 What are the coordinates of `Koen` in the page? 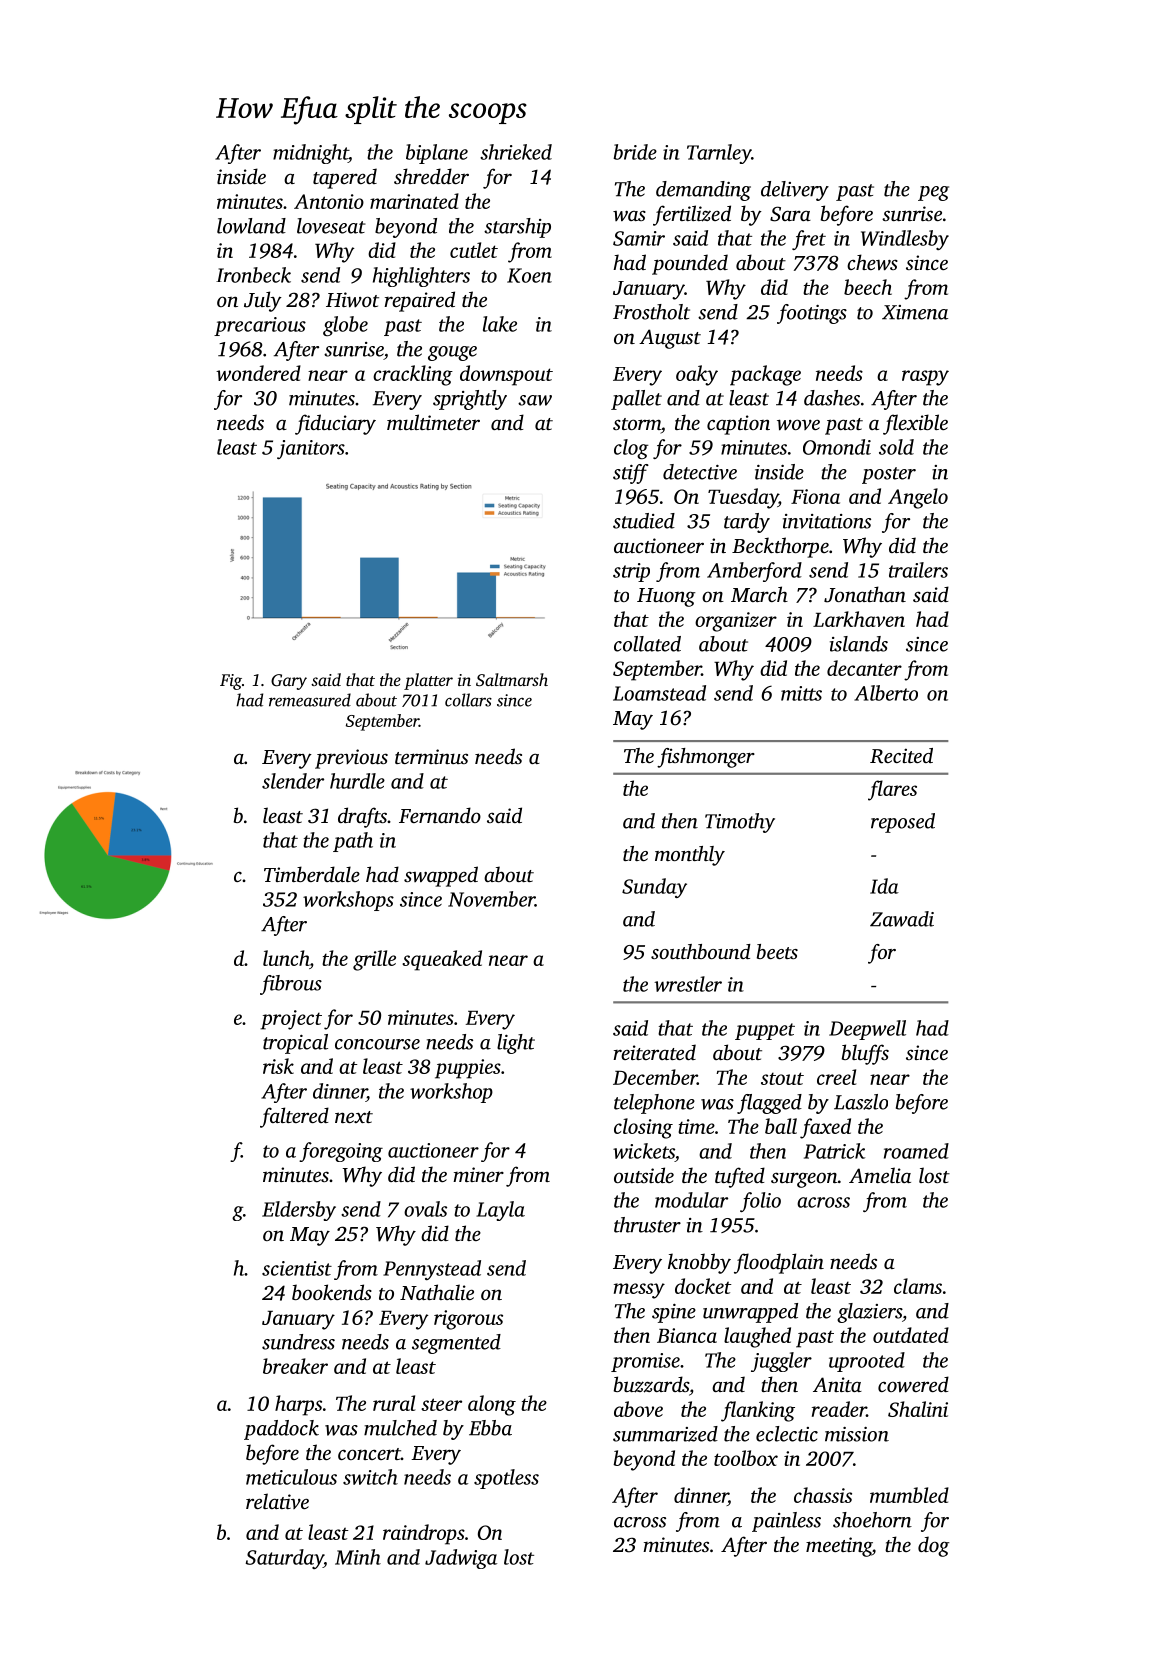 It's located at (529, 275).
